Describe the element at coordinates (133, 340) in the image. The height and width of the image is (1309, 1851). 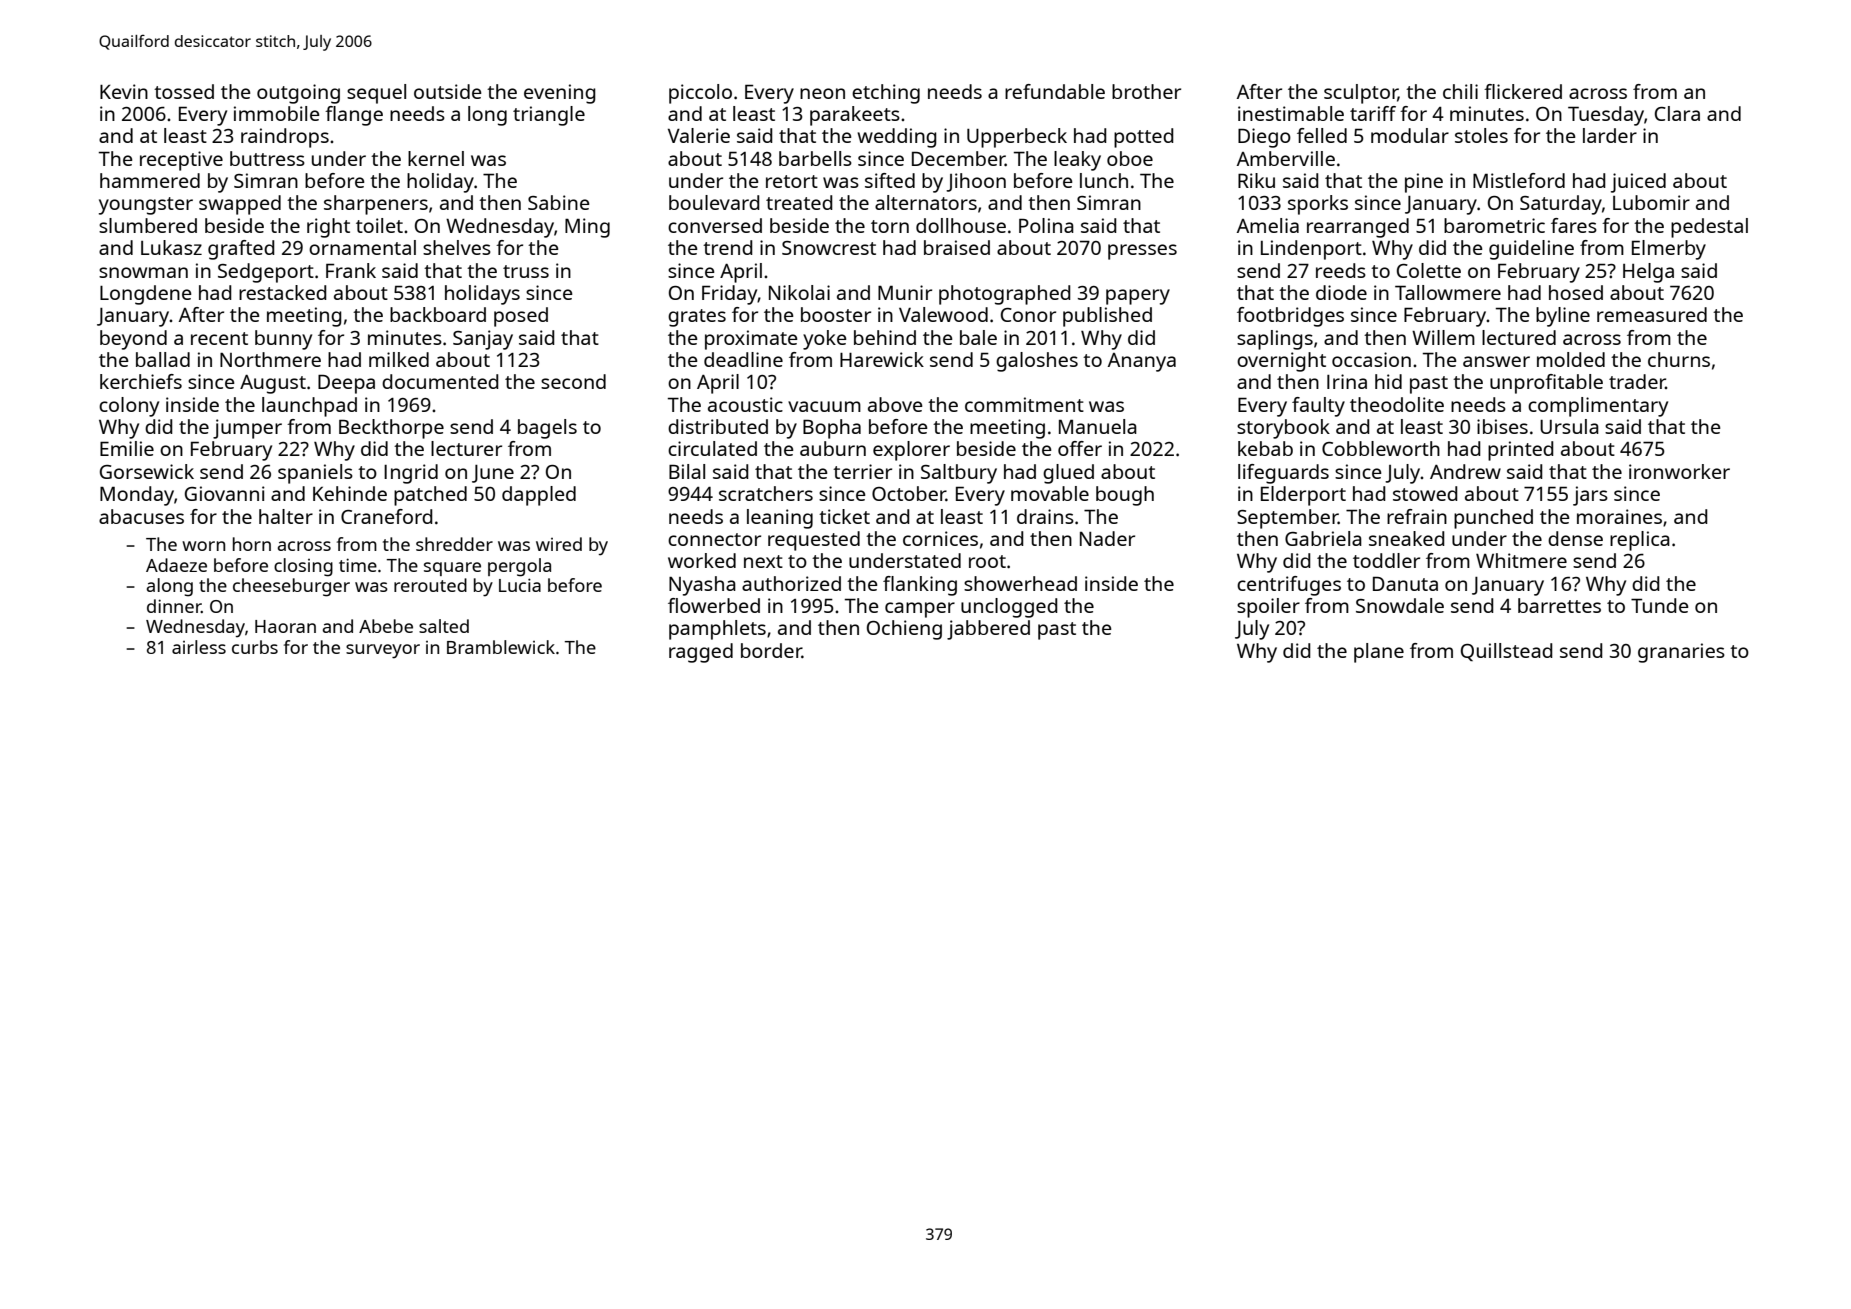
I see `beyond` at that location.
